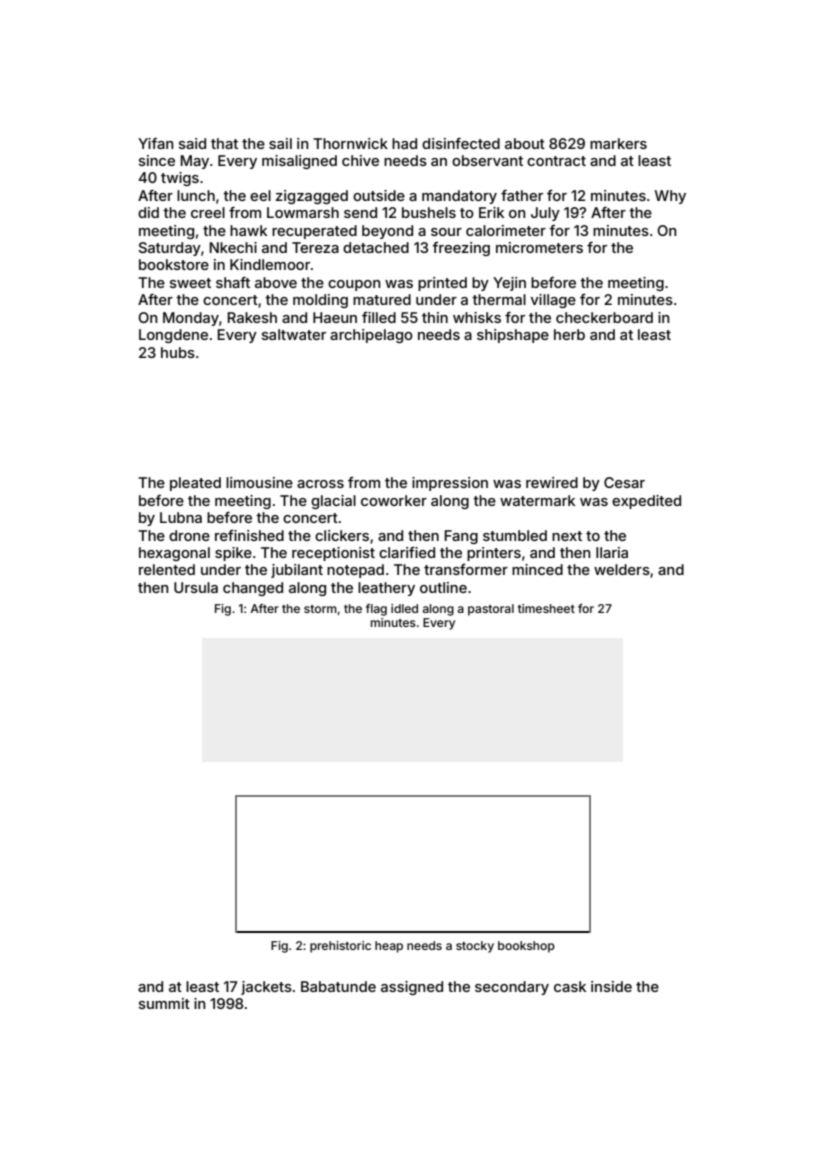 This screenshot has width=826, height=1172. Describe the element at coordinates (404, 608) in the screenshot. I see `idled` at that location.
